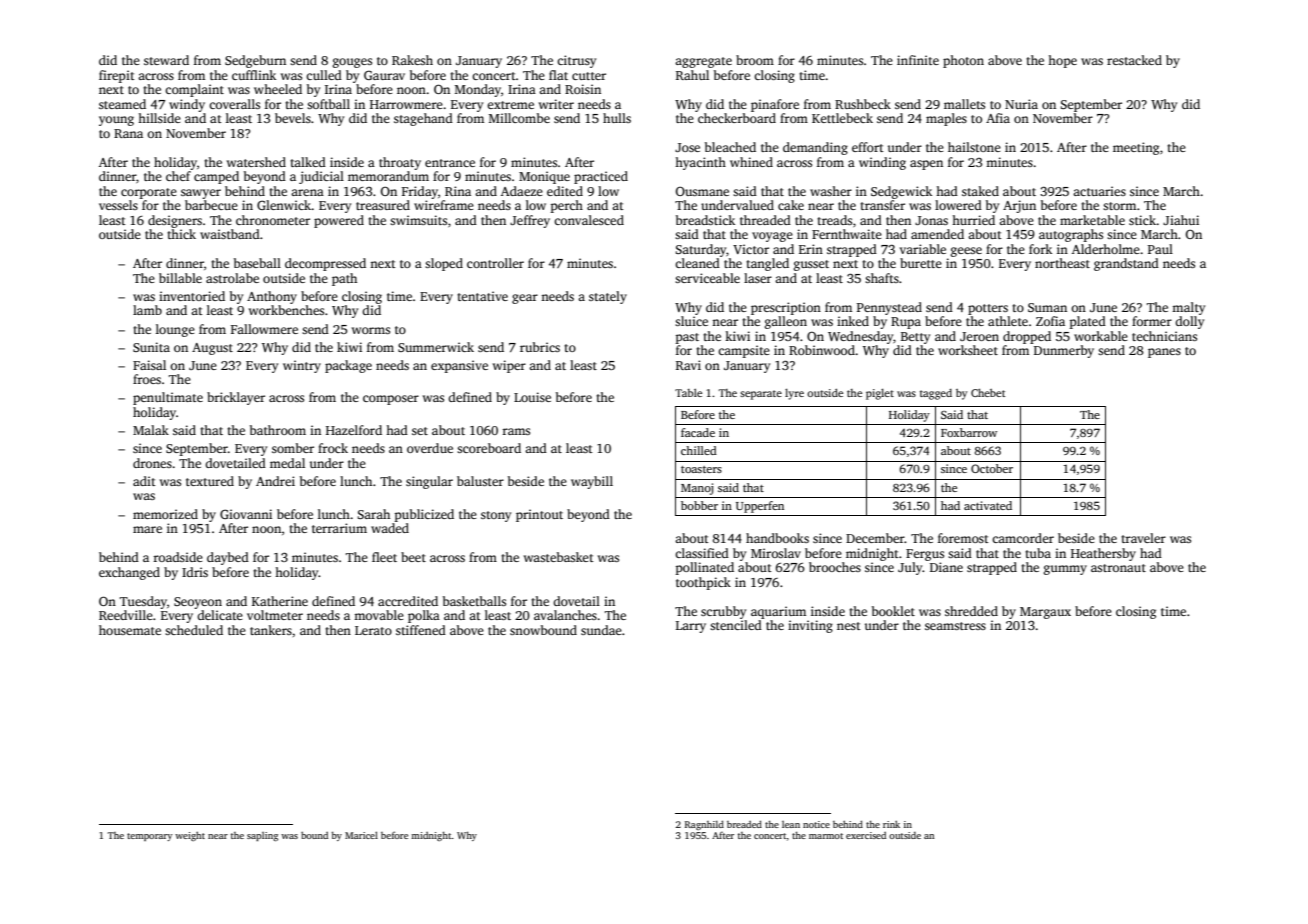 The image size is (1308, 924). Describe the element at coordinates (992, 468) in the document. I see `October` at that location.
